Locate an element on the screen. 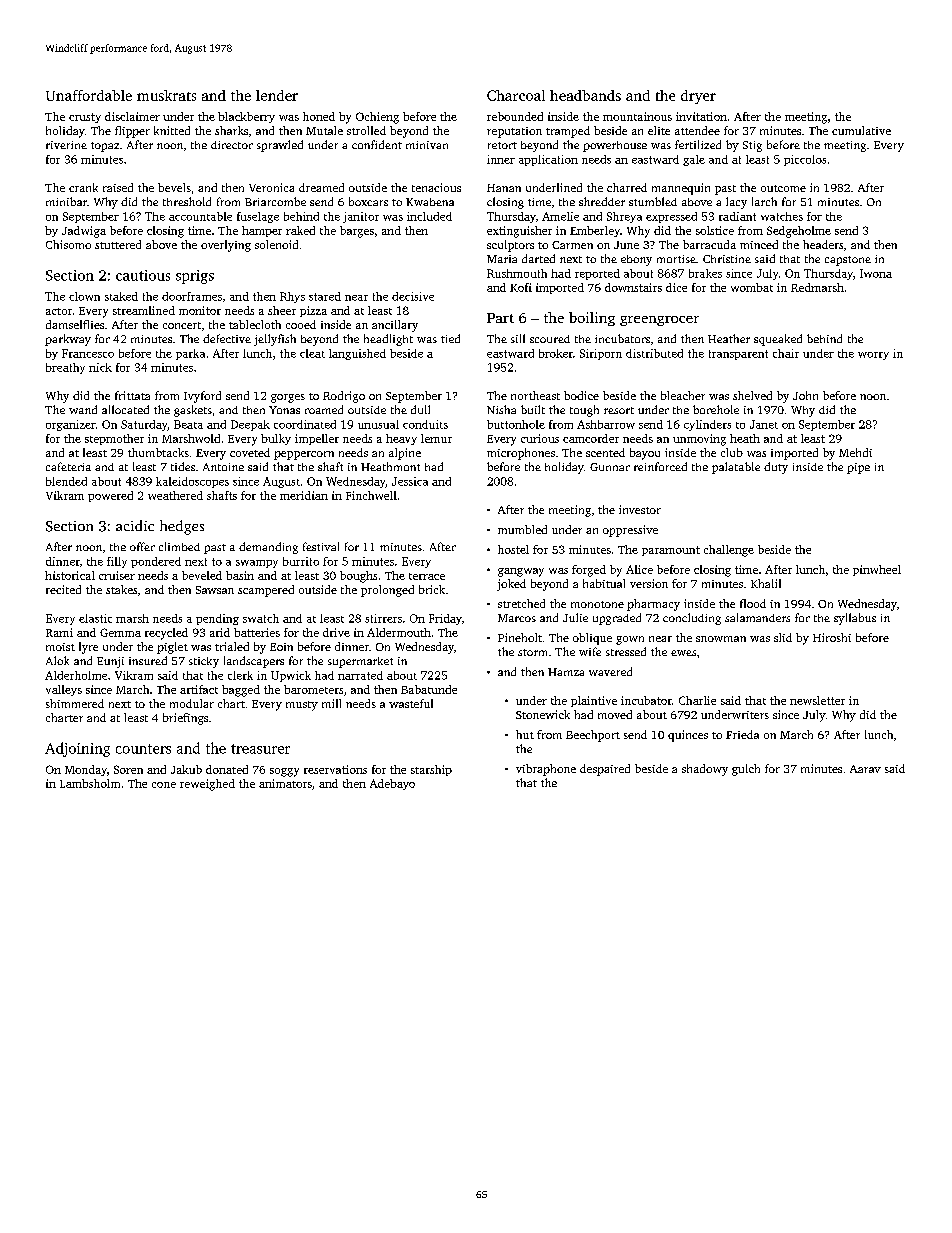 Image resolution: width=952 pixels, height=1233 pixels. challenge is located at coordinates (729, 551).
